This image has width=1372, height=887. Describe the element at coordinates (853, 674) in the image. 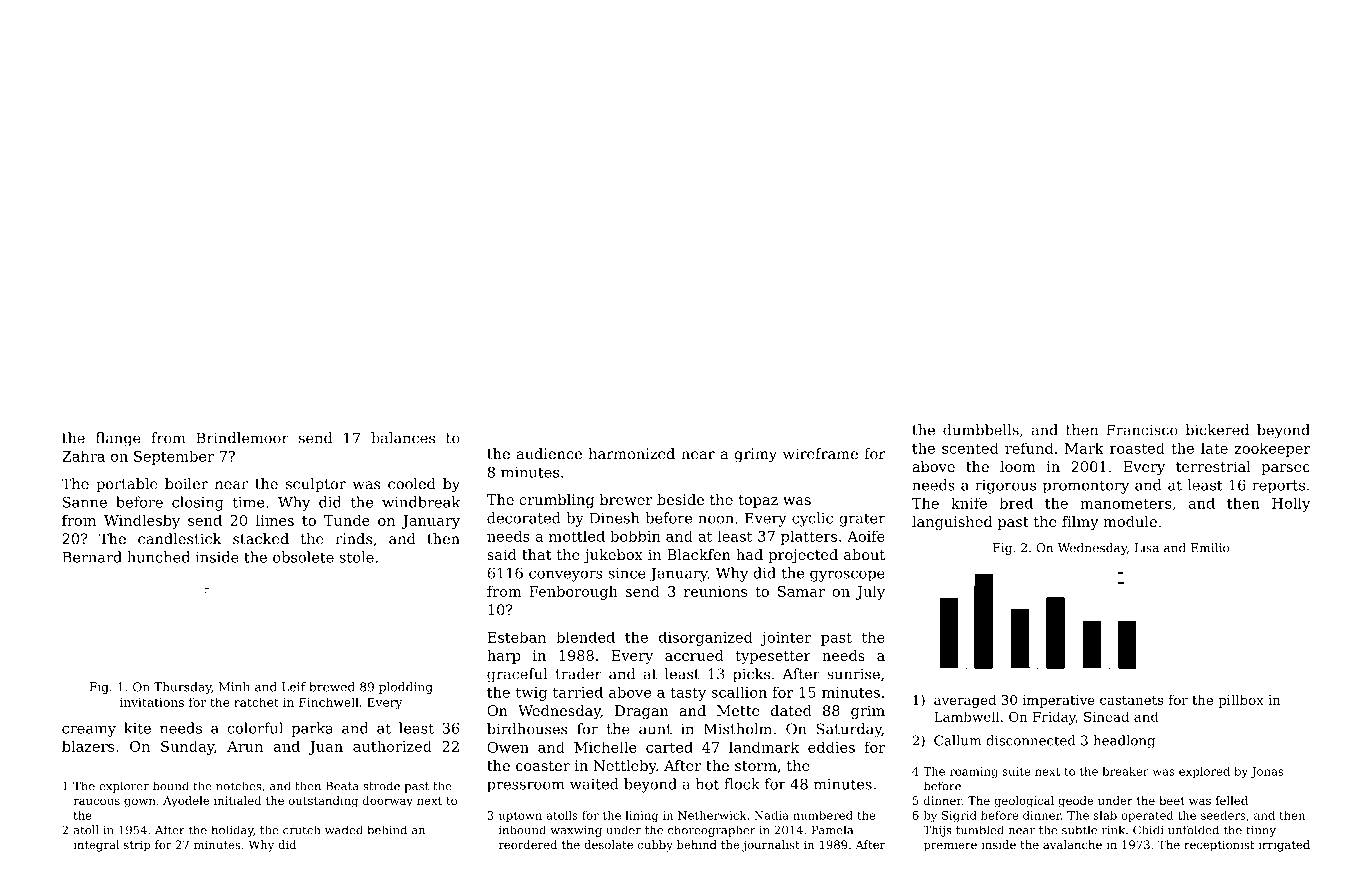

I see `sunrise` at that location.
